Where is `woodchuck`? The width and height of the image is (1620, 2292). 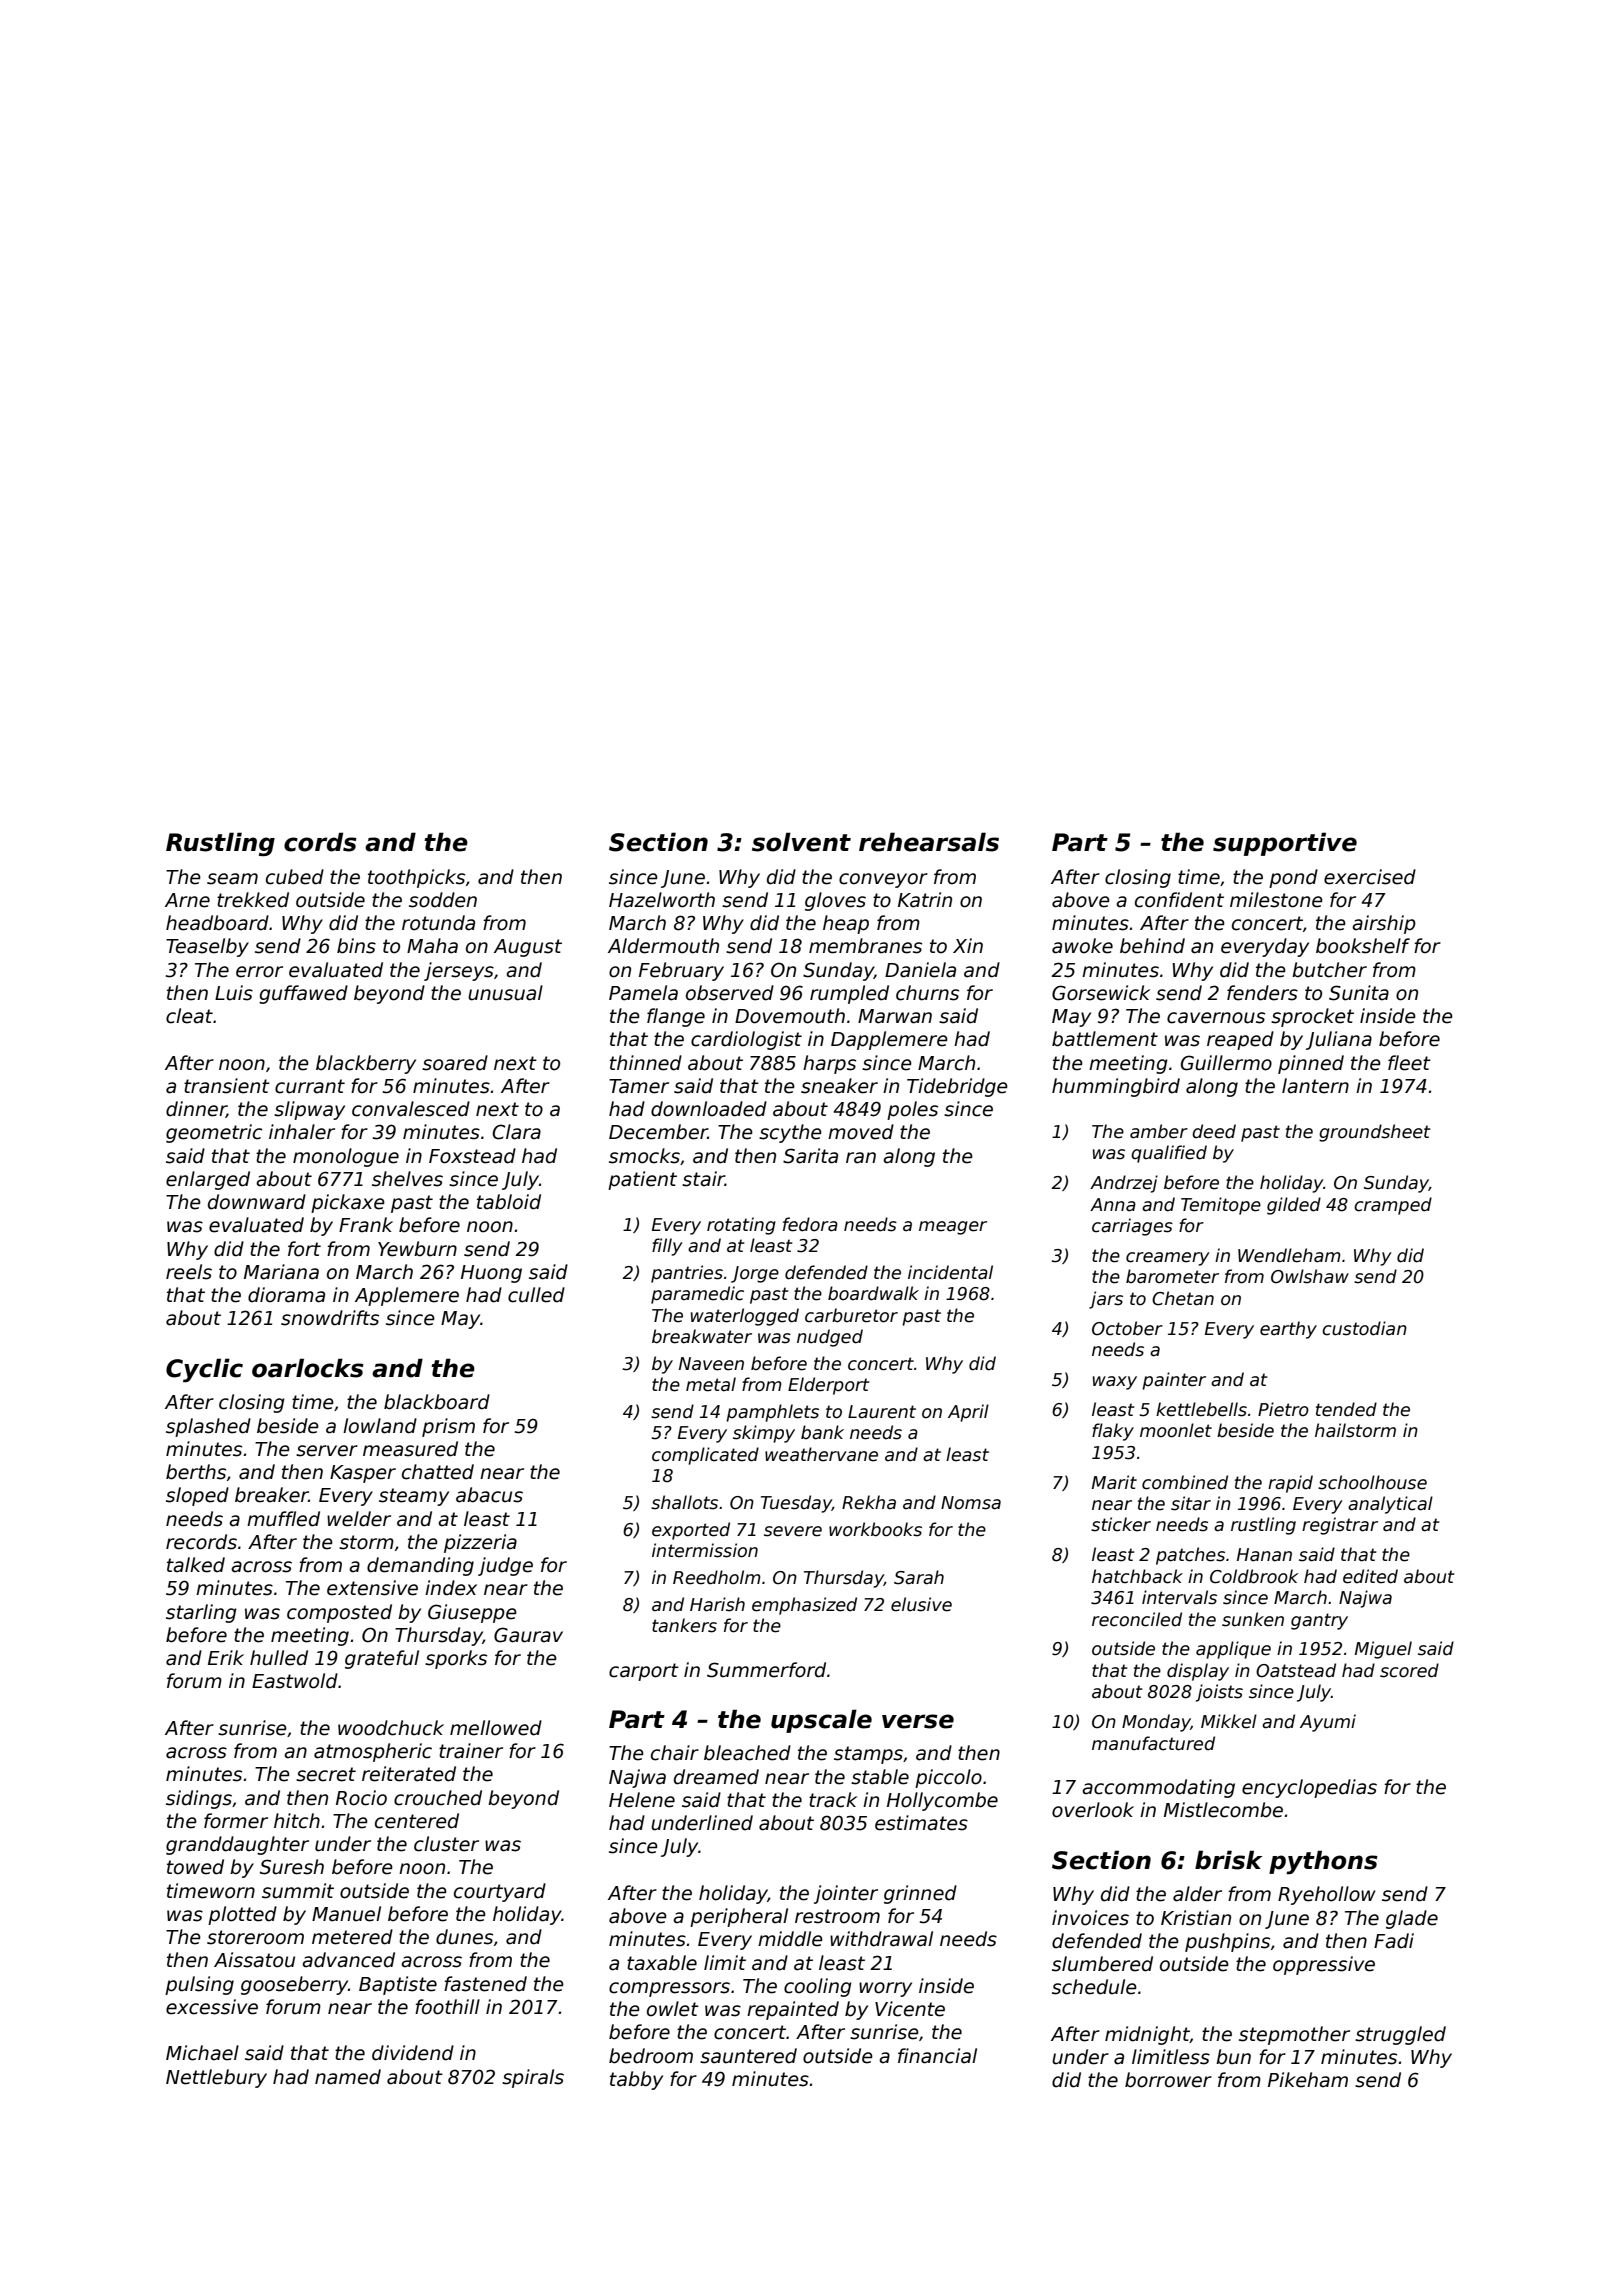 woodchuck is located at coordinates (391, 1728).
